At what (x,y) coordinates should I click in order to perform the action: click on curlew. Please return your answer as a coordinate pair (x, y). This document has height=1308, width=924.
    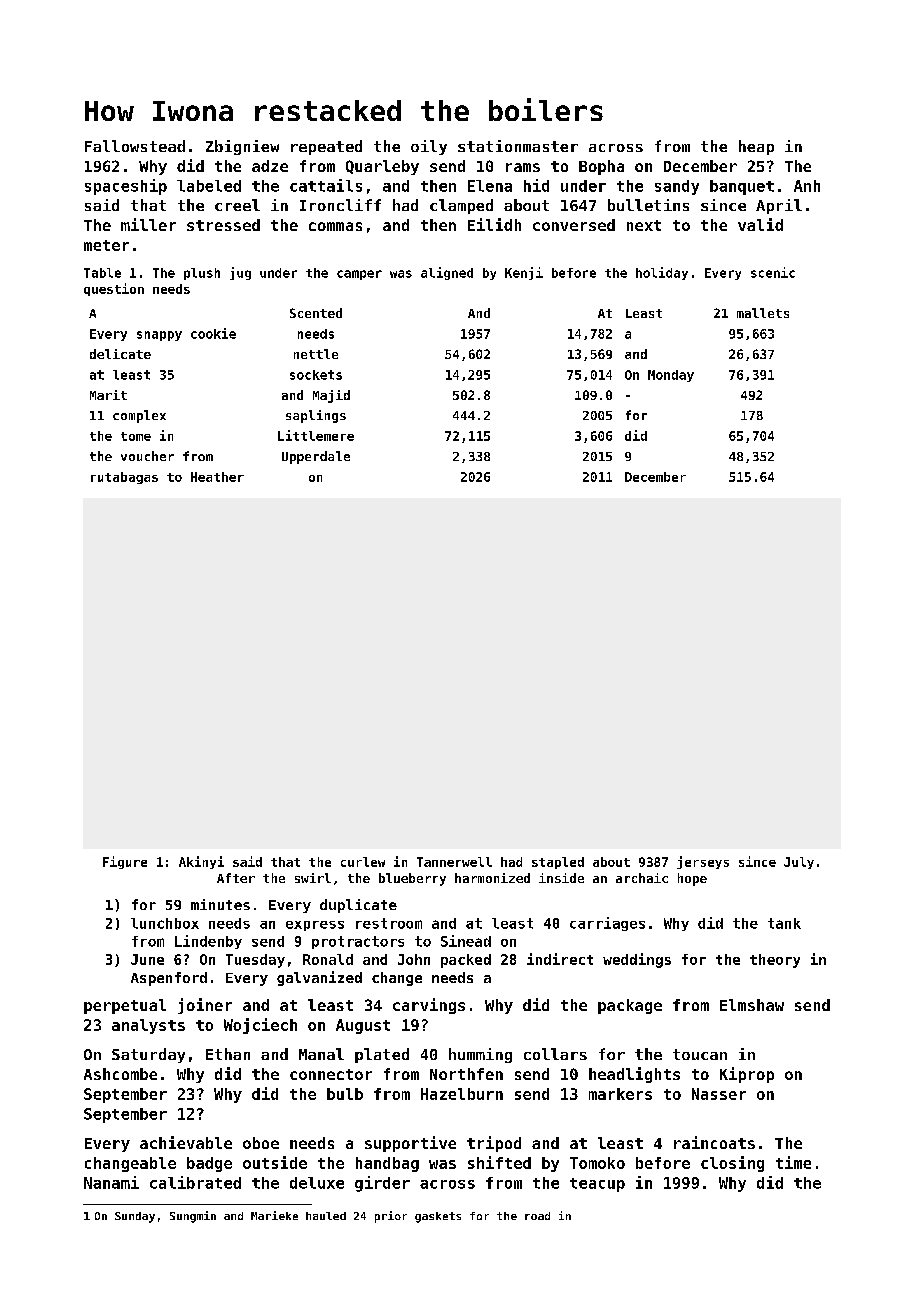
    Looking at the image, I should click on (363, 862).
